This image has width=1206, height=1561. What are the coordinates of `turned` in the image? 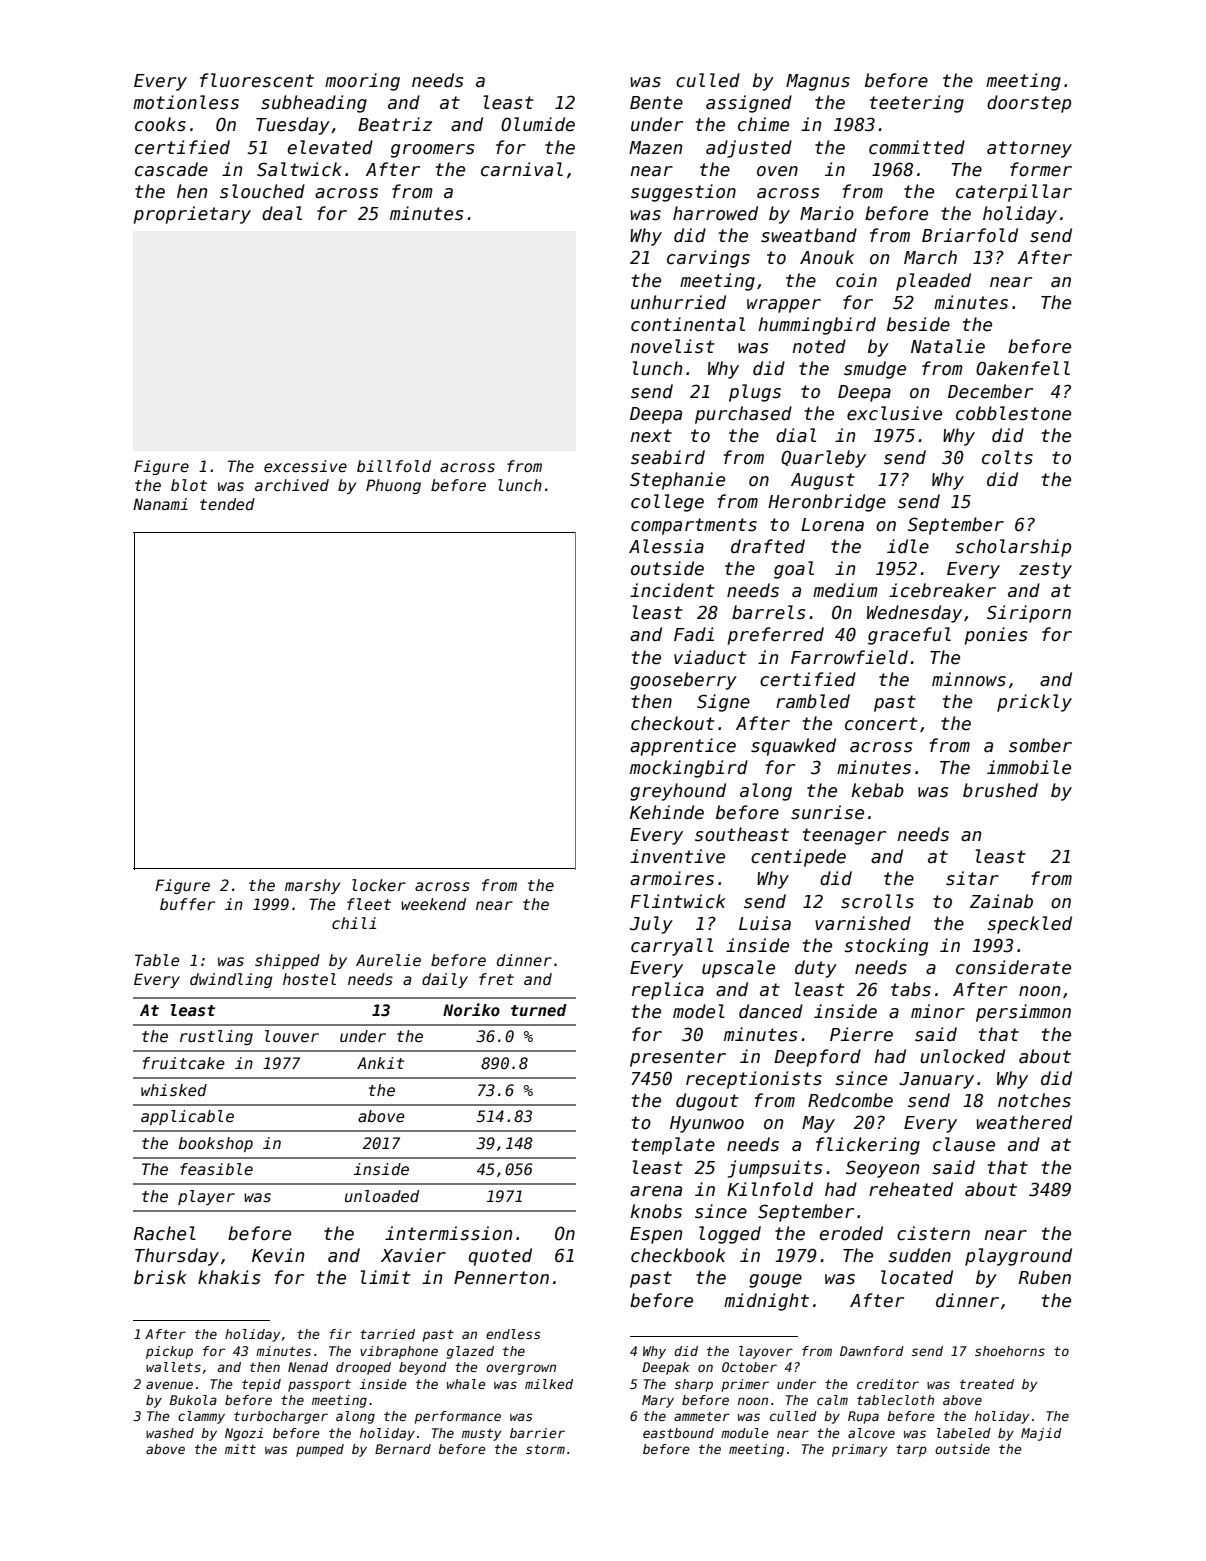 It's located at (539, 1010).
